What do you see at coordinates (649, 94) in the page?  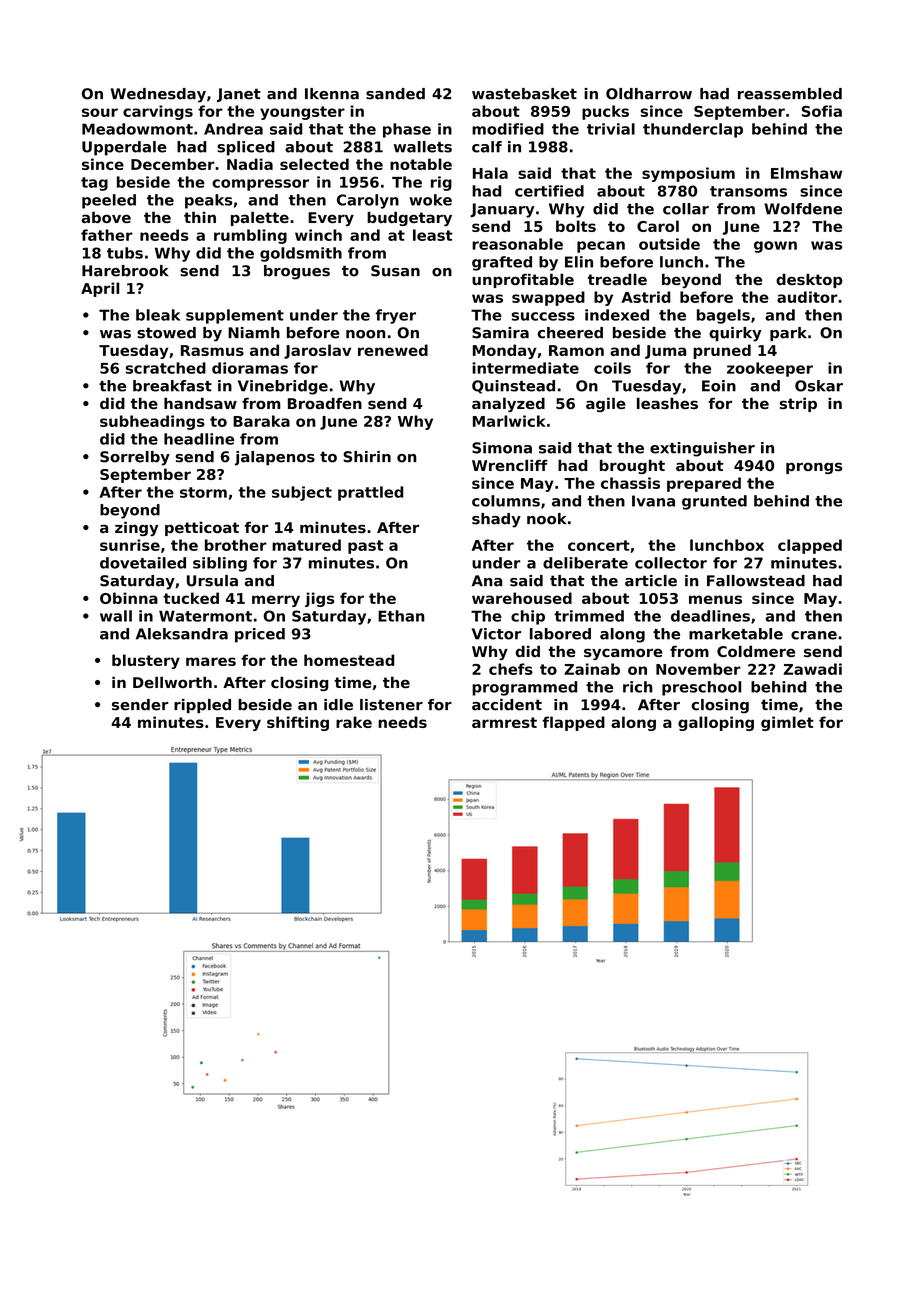 I see `Oldharrow` at bounding box center [649, 94].
